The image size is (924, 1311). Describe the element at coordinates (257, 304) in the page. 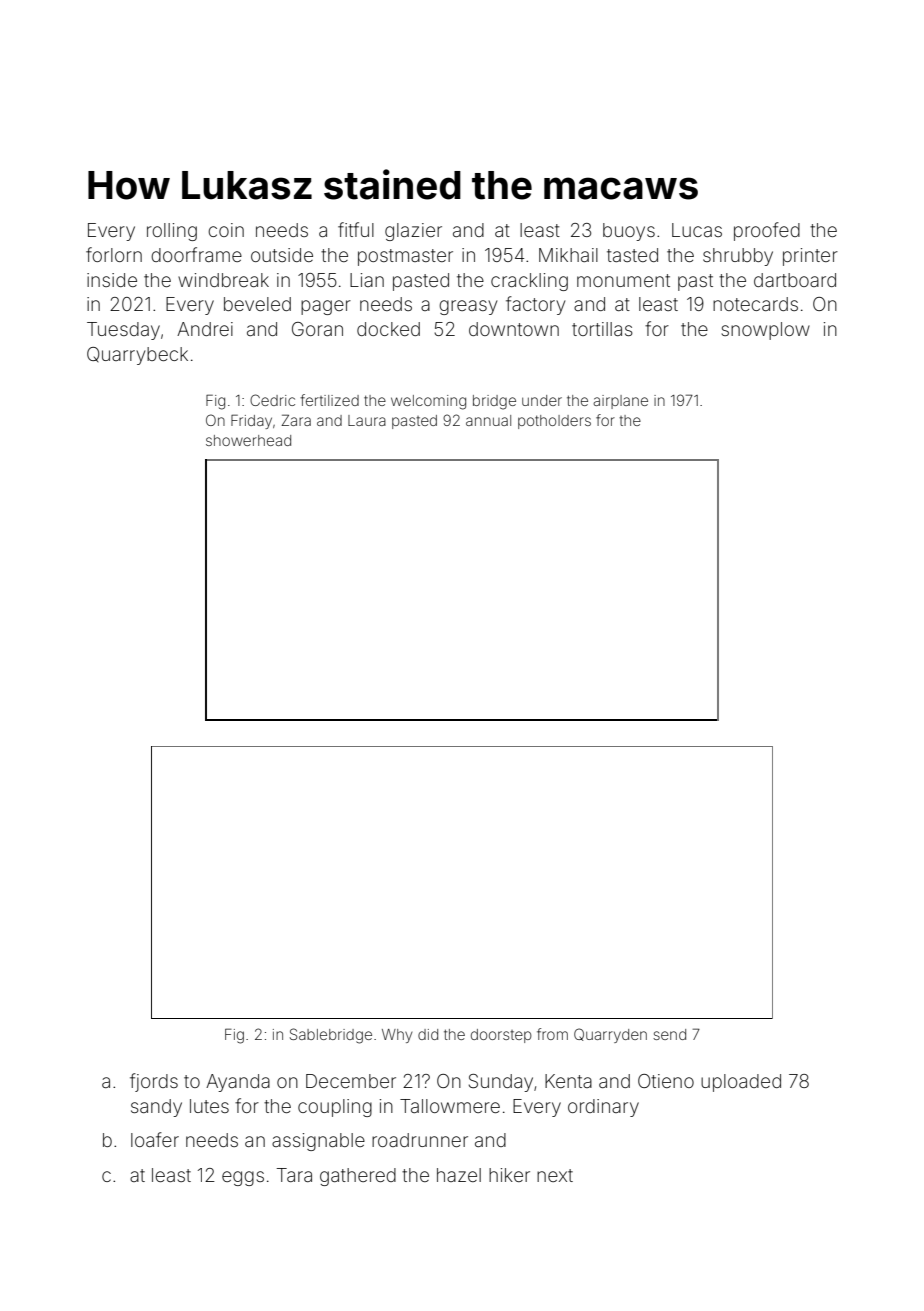

I see `beveled` at that location.
